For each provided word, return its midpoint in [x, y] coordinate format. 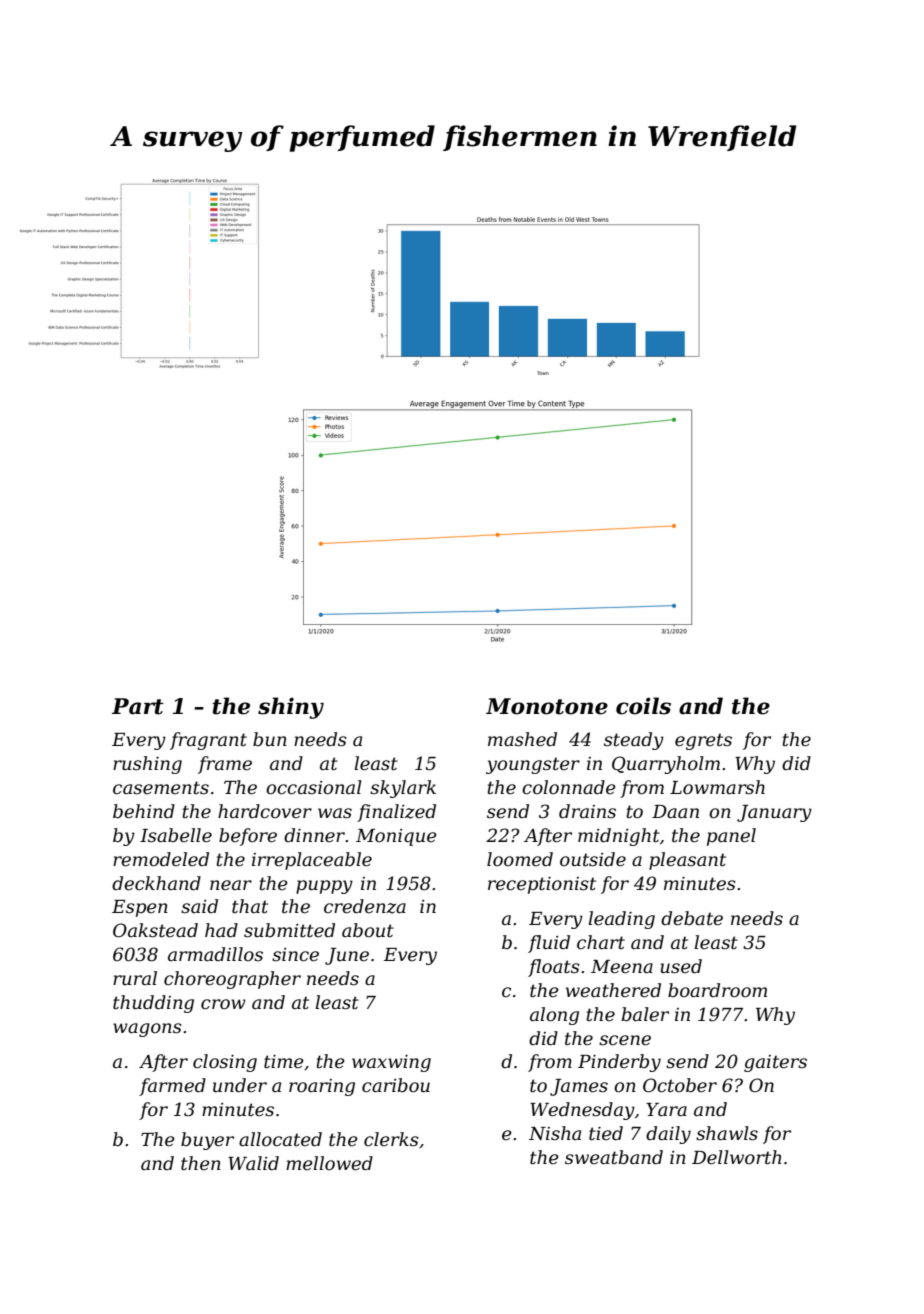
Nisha [555, 1133]
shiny [291, 708]
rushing [147, 765]
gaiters [775, 1063]
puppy [324, 887]
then [201, 1163]
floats [554, 968]
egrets [703, 741]
